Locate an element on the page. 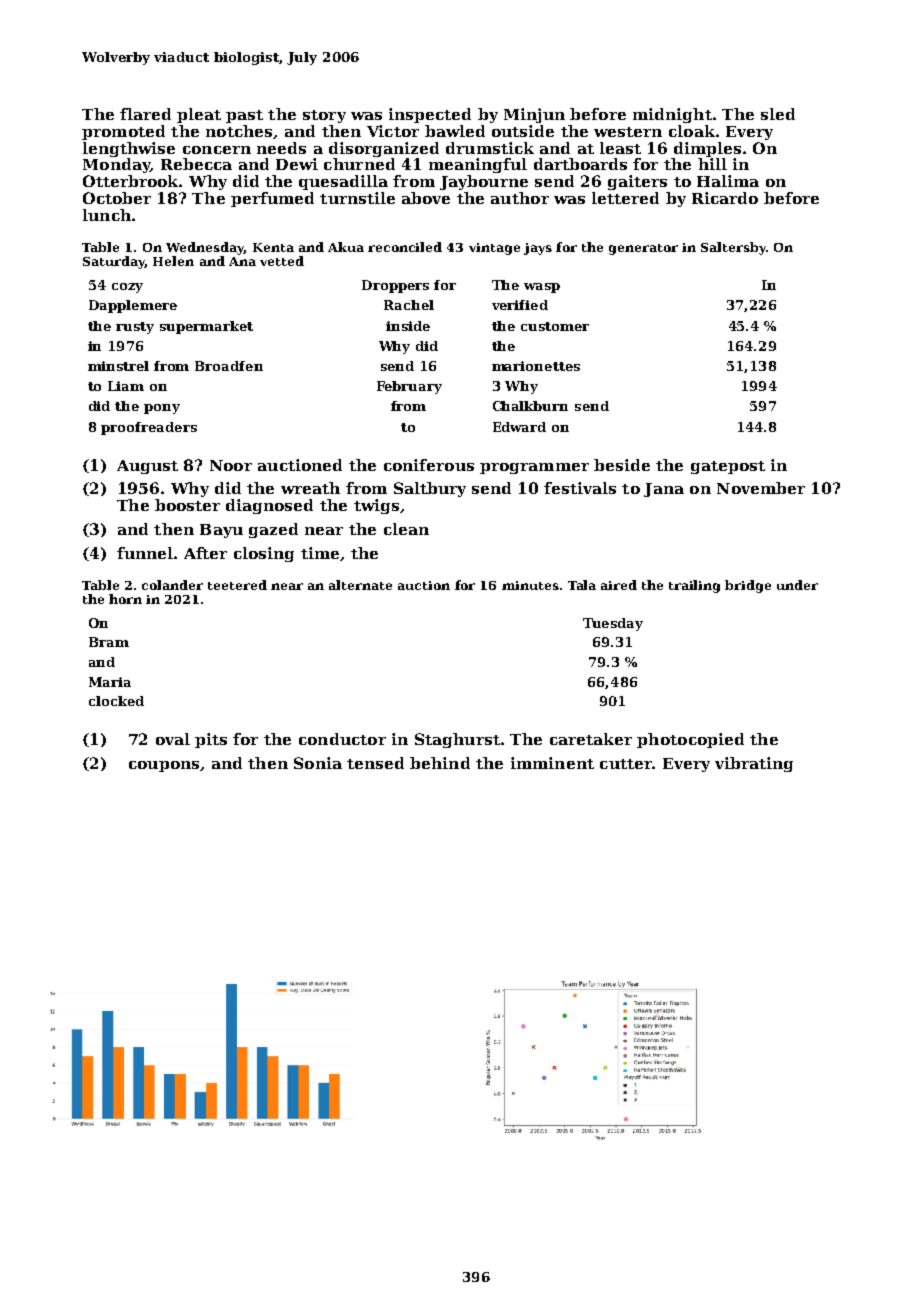 The image size is (924, 1308). Sonia is located at coordinates (318, 763).
